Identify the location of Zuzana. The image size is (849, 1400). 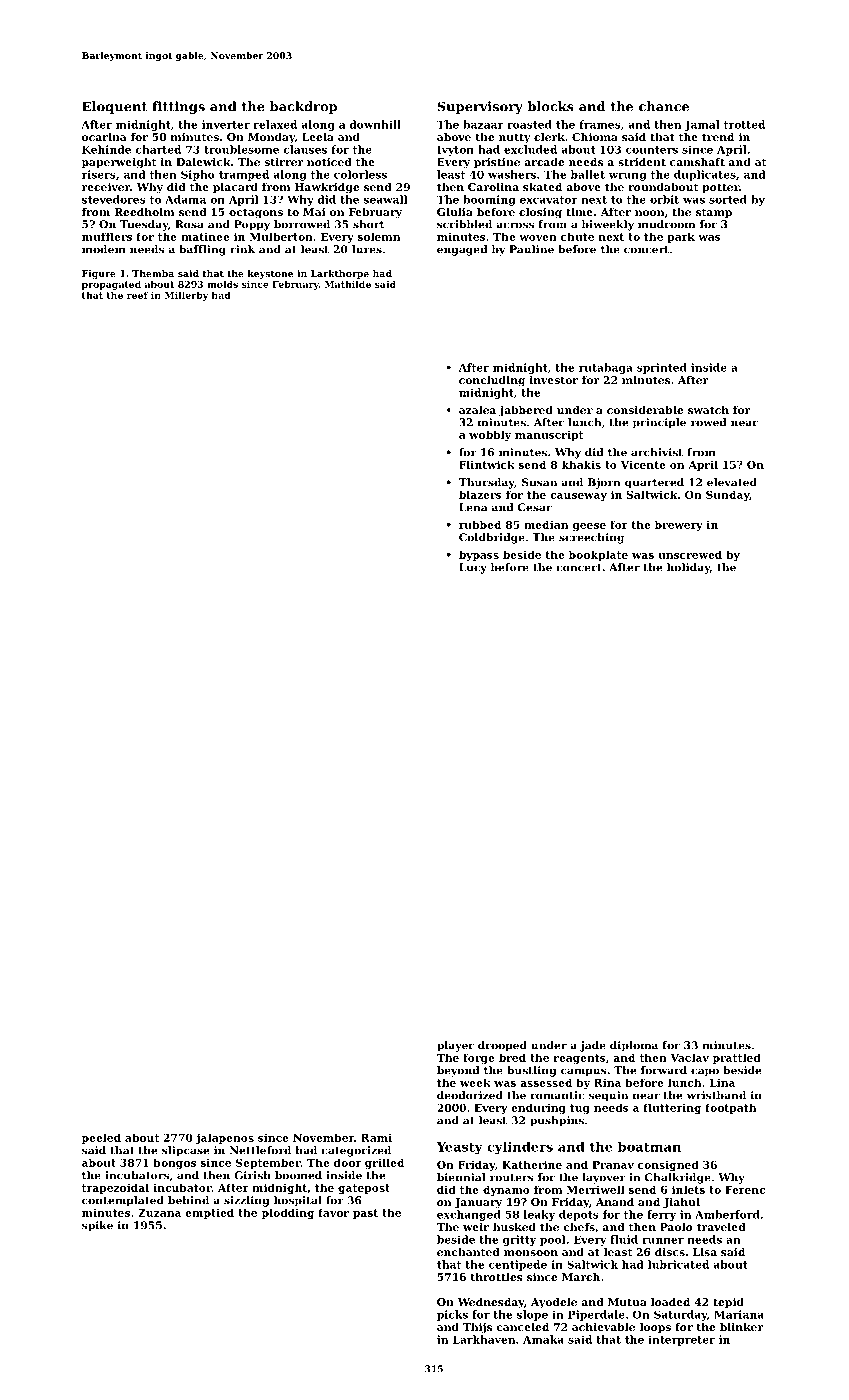
(159, 1213).
